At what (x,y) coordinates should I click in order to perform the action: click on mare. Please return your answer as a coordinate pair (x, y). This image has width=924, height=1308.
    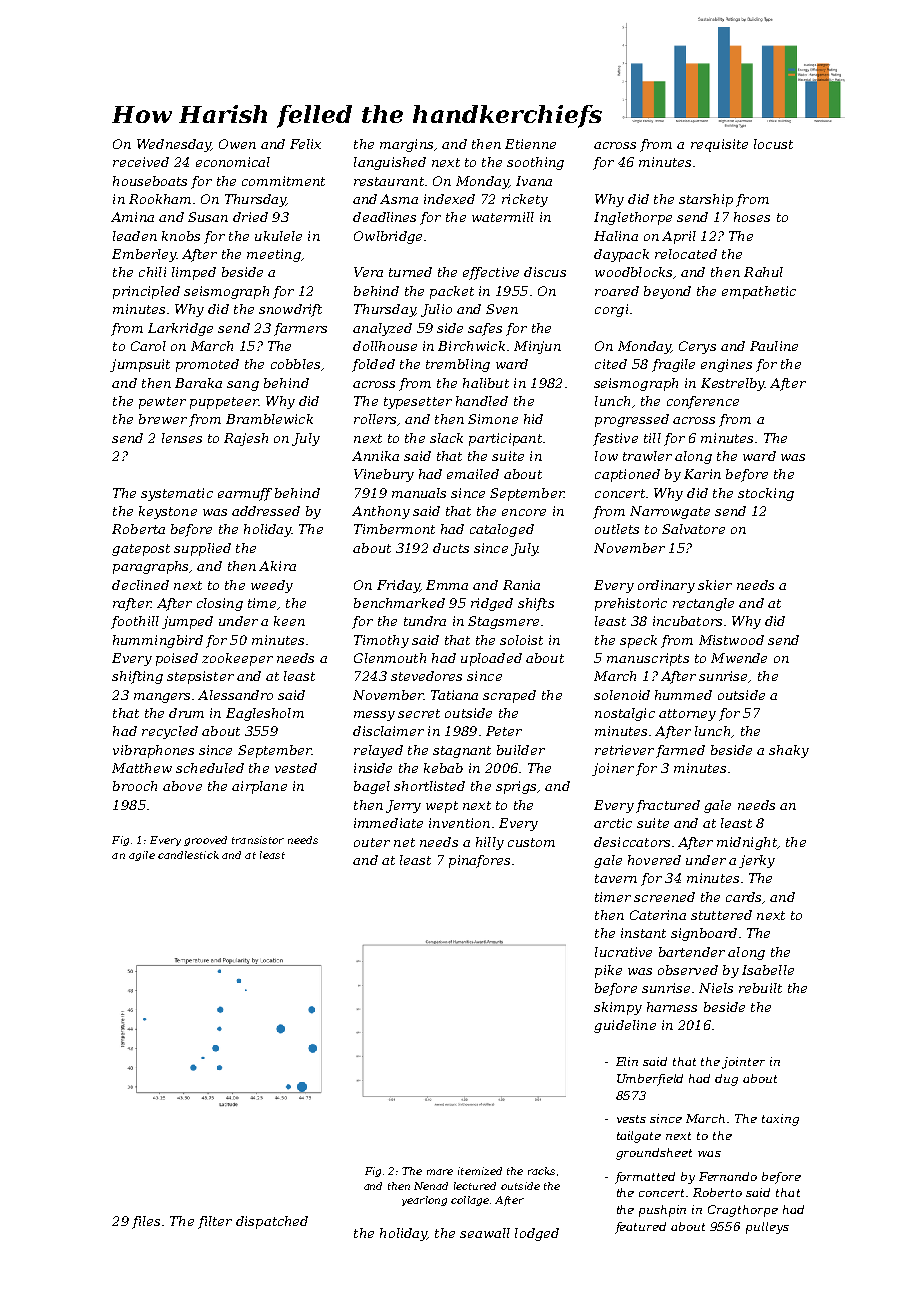
    Looking at the image, I should click on (440, 1172).
